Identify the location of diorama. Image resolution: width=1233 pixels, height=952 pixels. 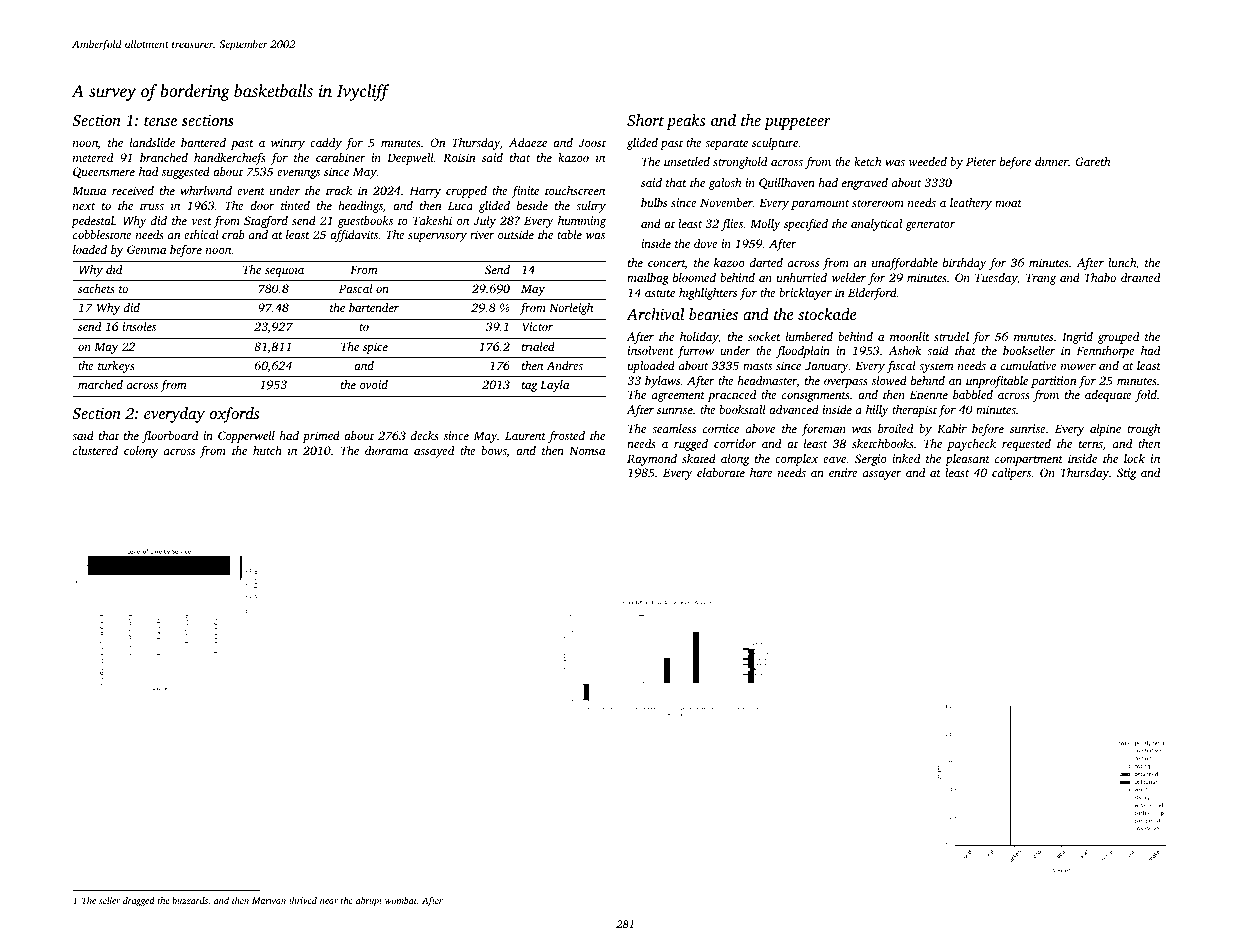
(386, 450).
